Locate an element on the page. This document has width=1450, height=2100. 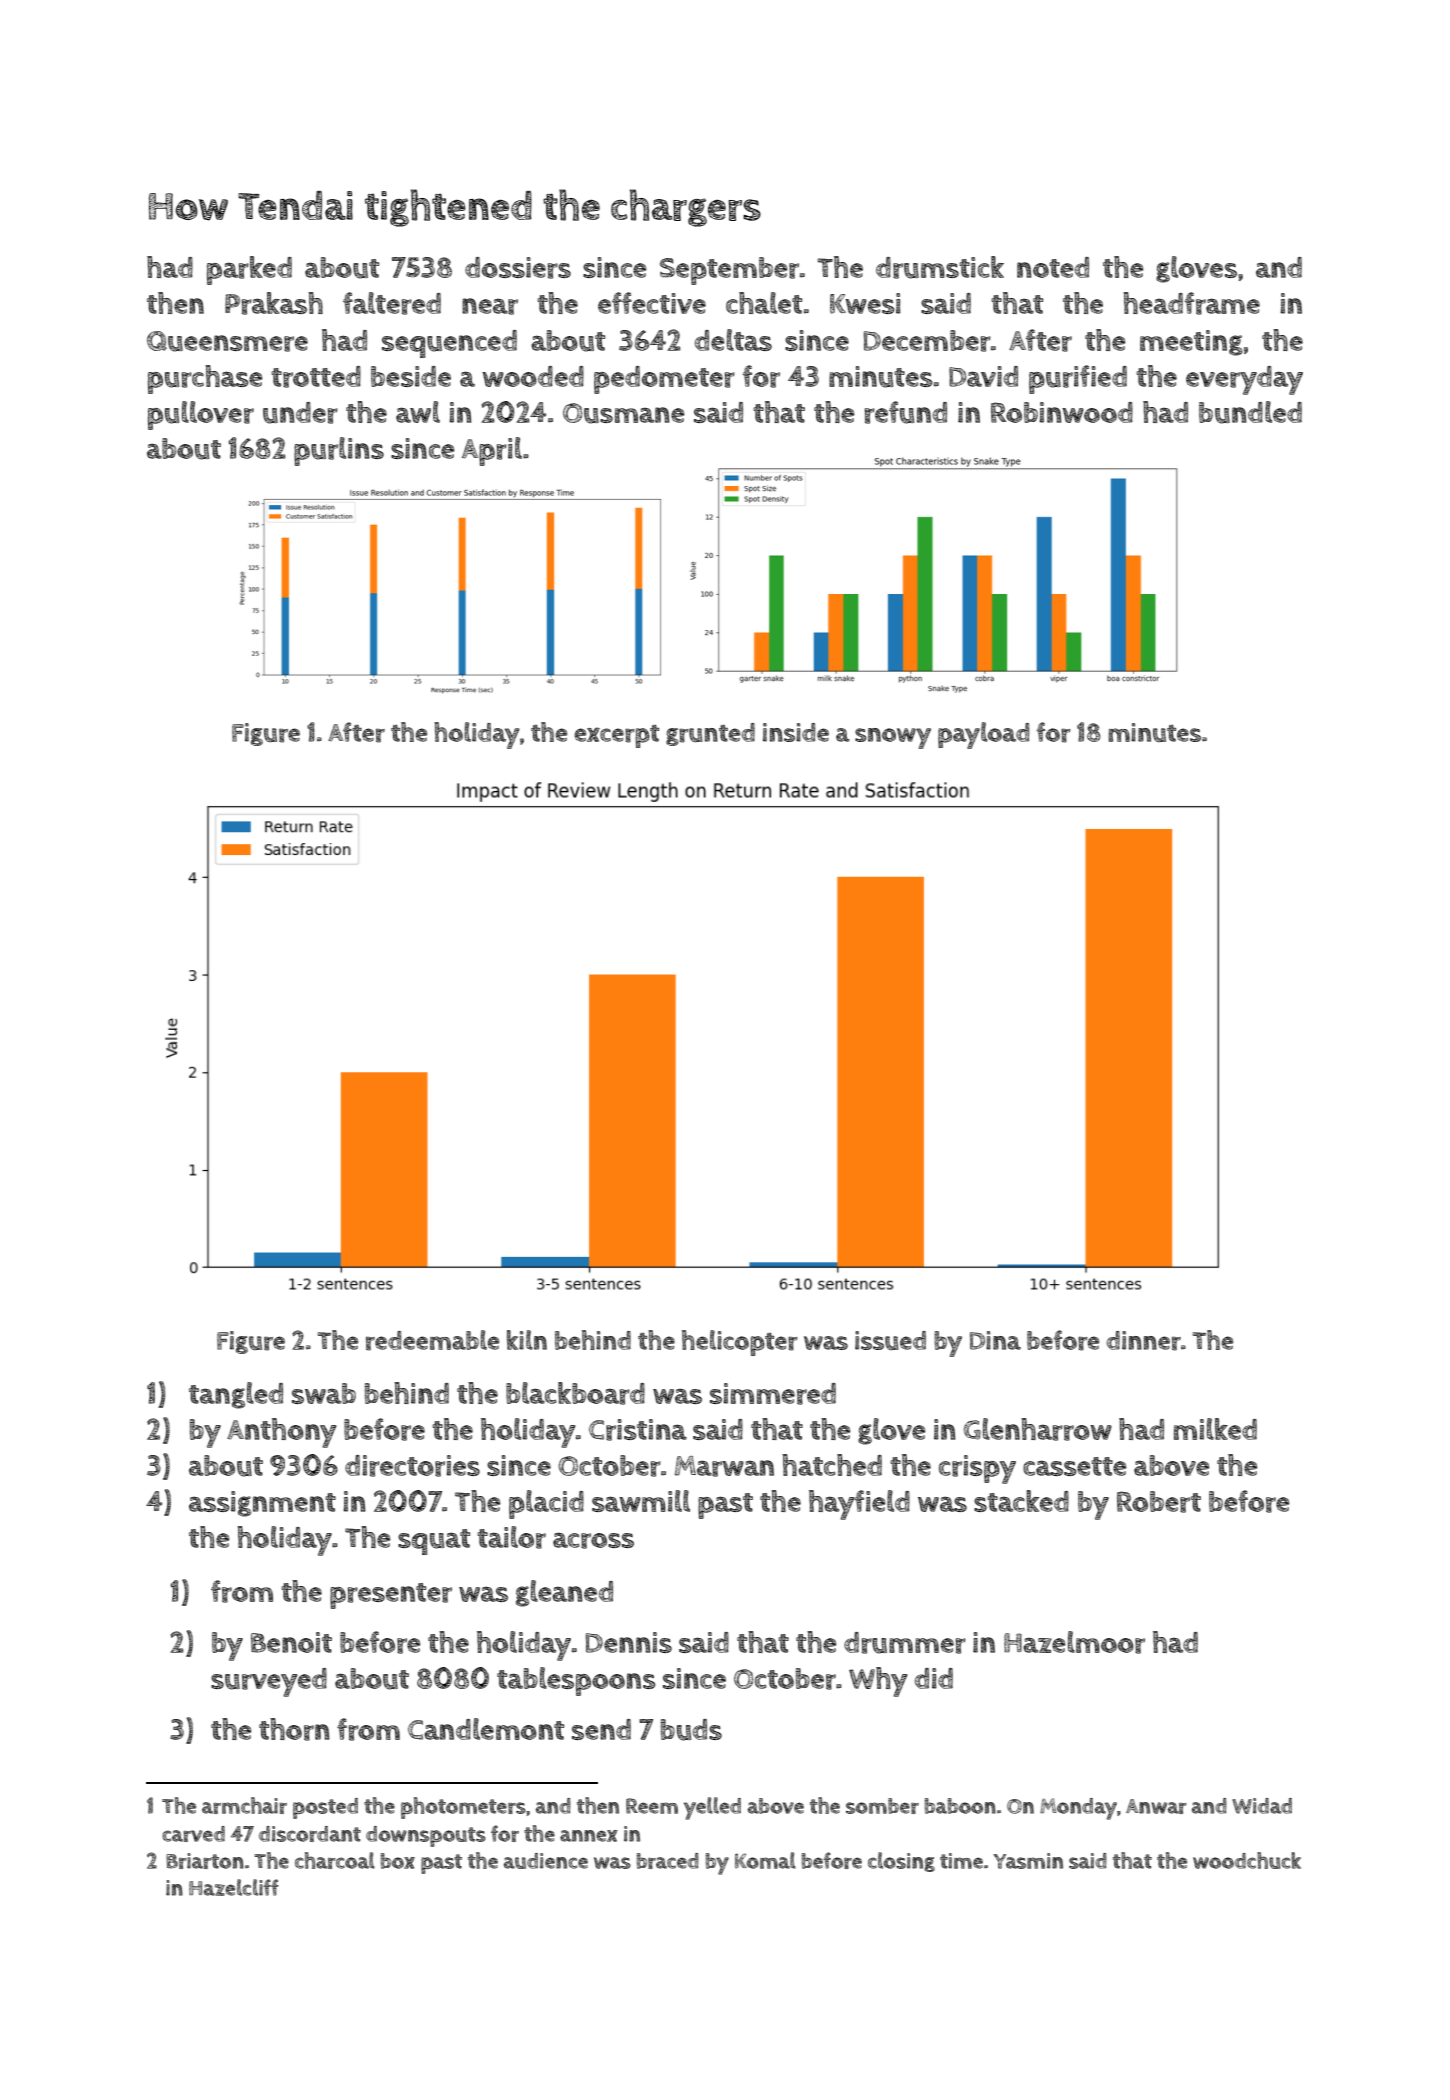
excerpt is located at coordinates (617, 736).
